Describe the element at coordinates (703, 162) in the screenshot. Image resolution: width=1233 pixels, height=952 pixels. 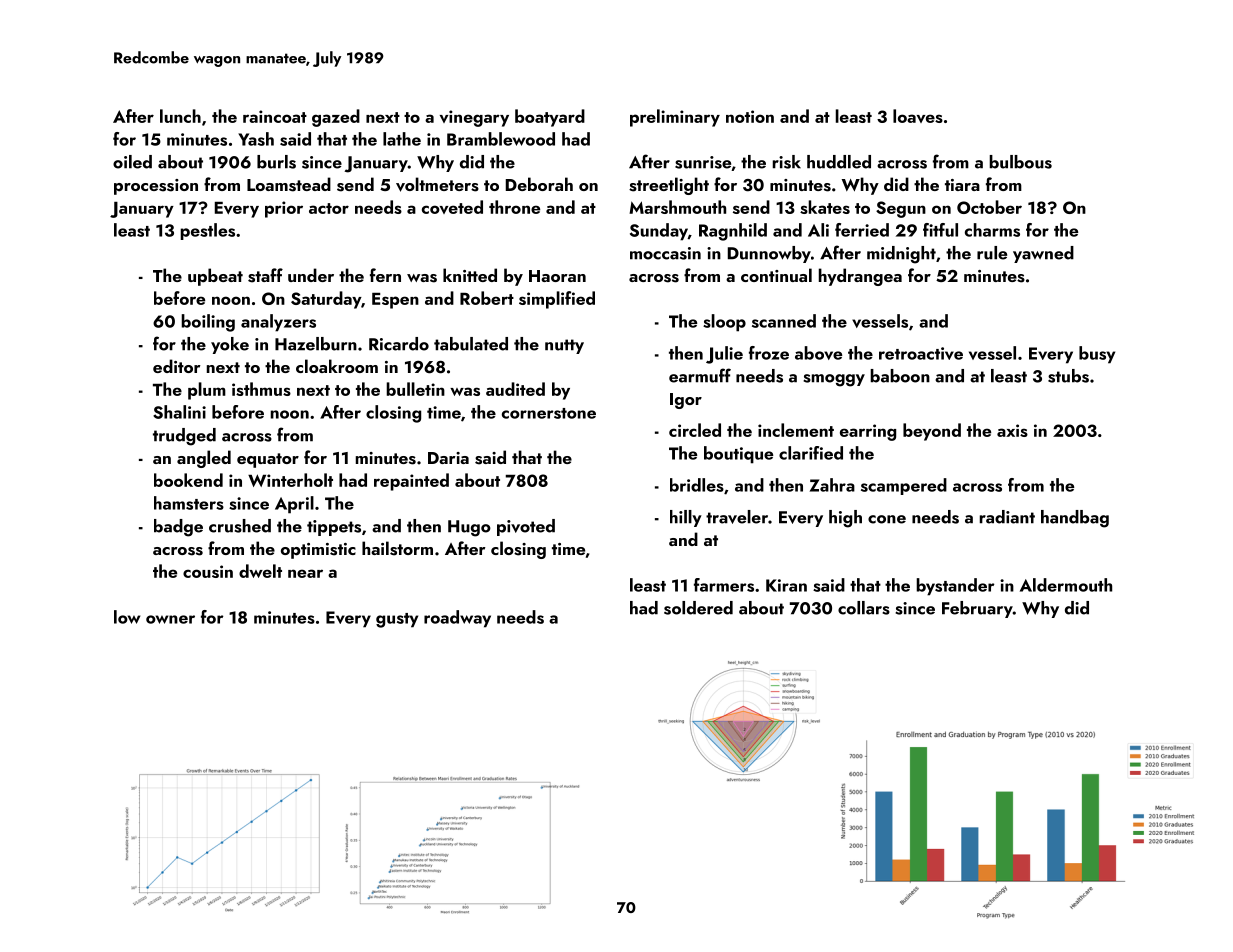
I see `sunrise` at that location.
